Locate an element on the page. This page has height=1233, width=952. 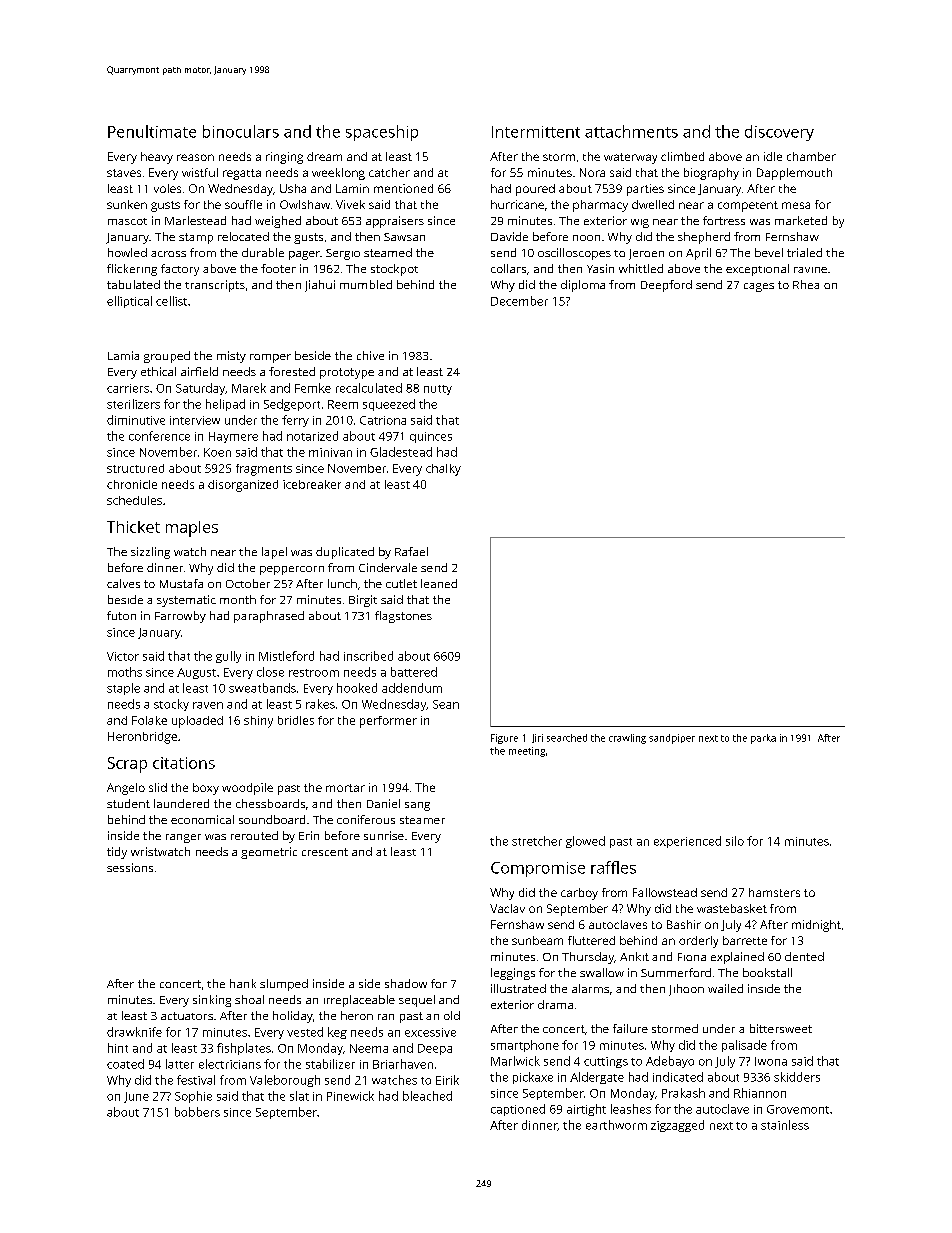
Deepa is located at coordinates (435, 1049).
